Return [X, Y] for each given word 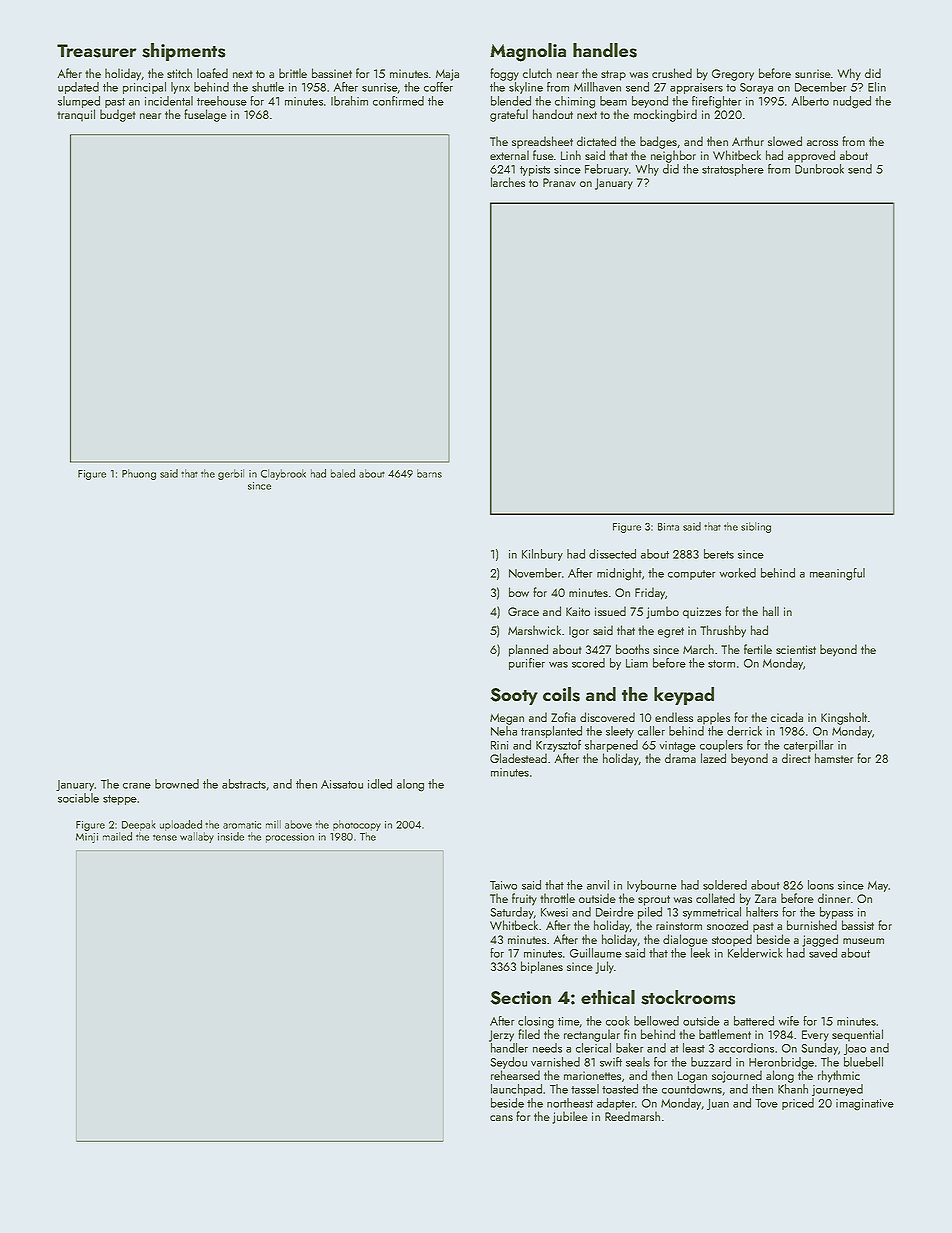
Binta [668, 527]
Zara [765, 898]
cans [501, 1118]
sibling [756, 527]
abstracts [244, 784]
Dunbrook [819, 169]
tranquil [76, 115]
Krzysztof [558, 746]
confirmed [398, 101]
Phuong [139, 474]
